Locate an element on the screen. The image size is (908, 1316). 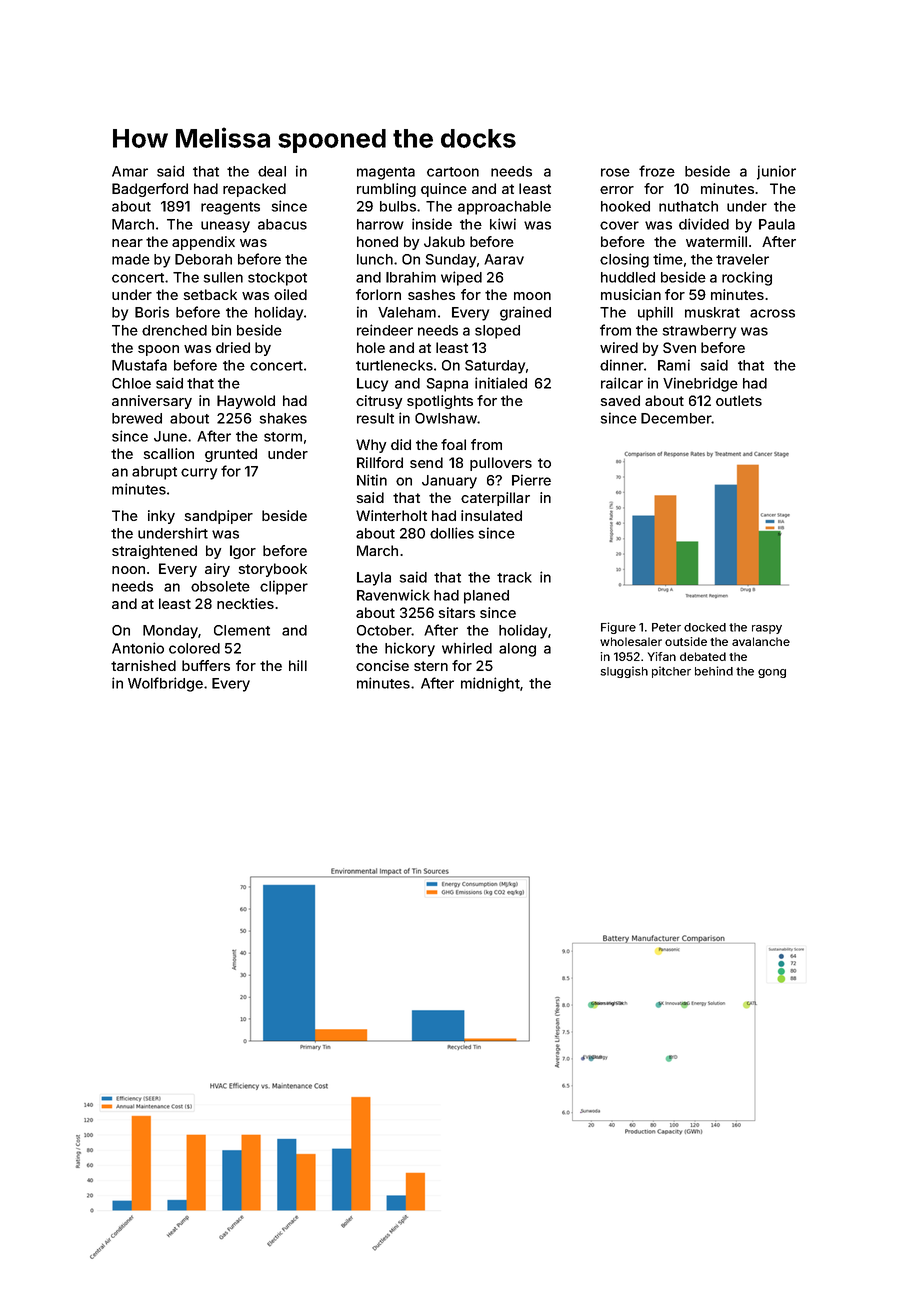
muskrat is located at coordinates (712, 312).
